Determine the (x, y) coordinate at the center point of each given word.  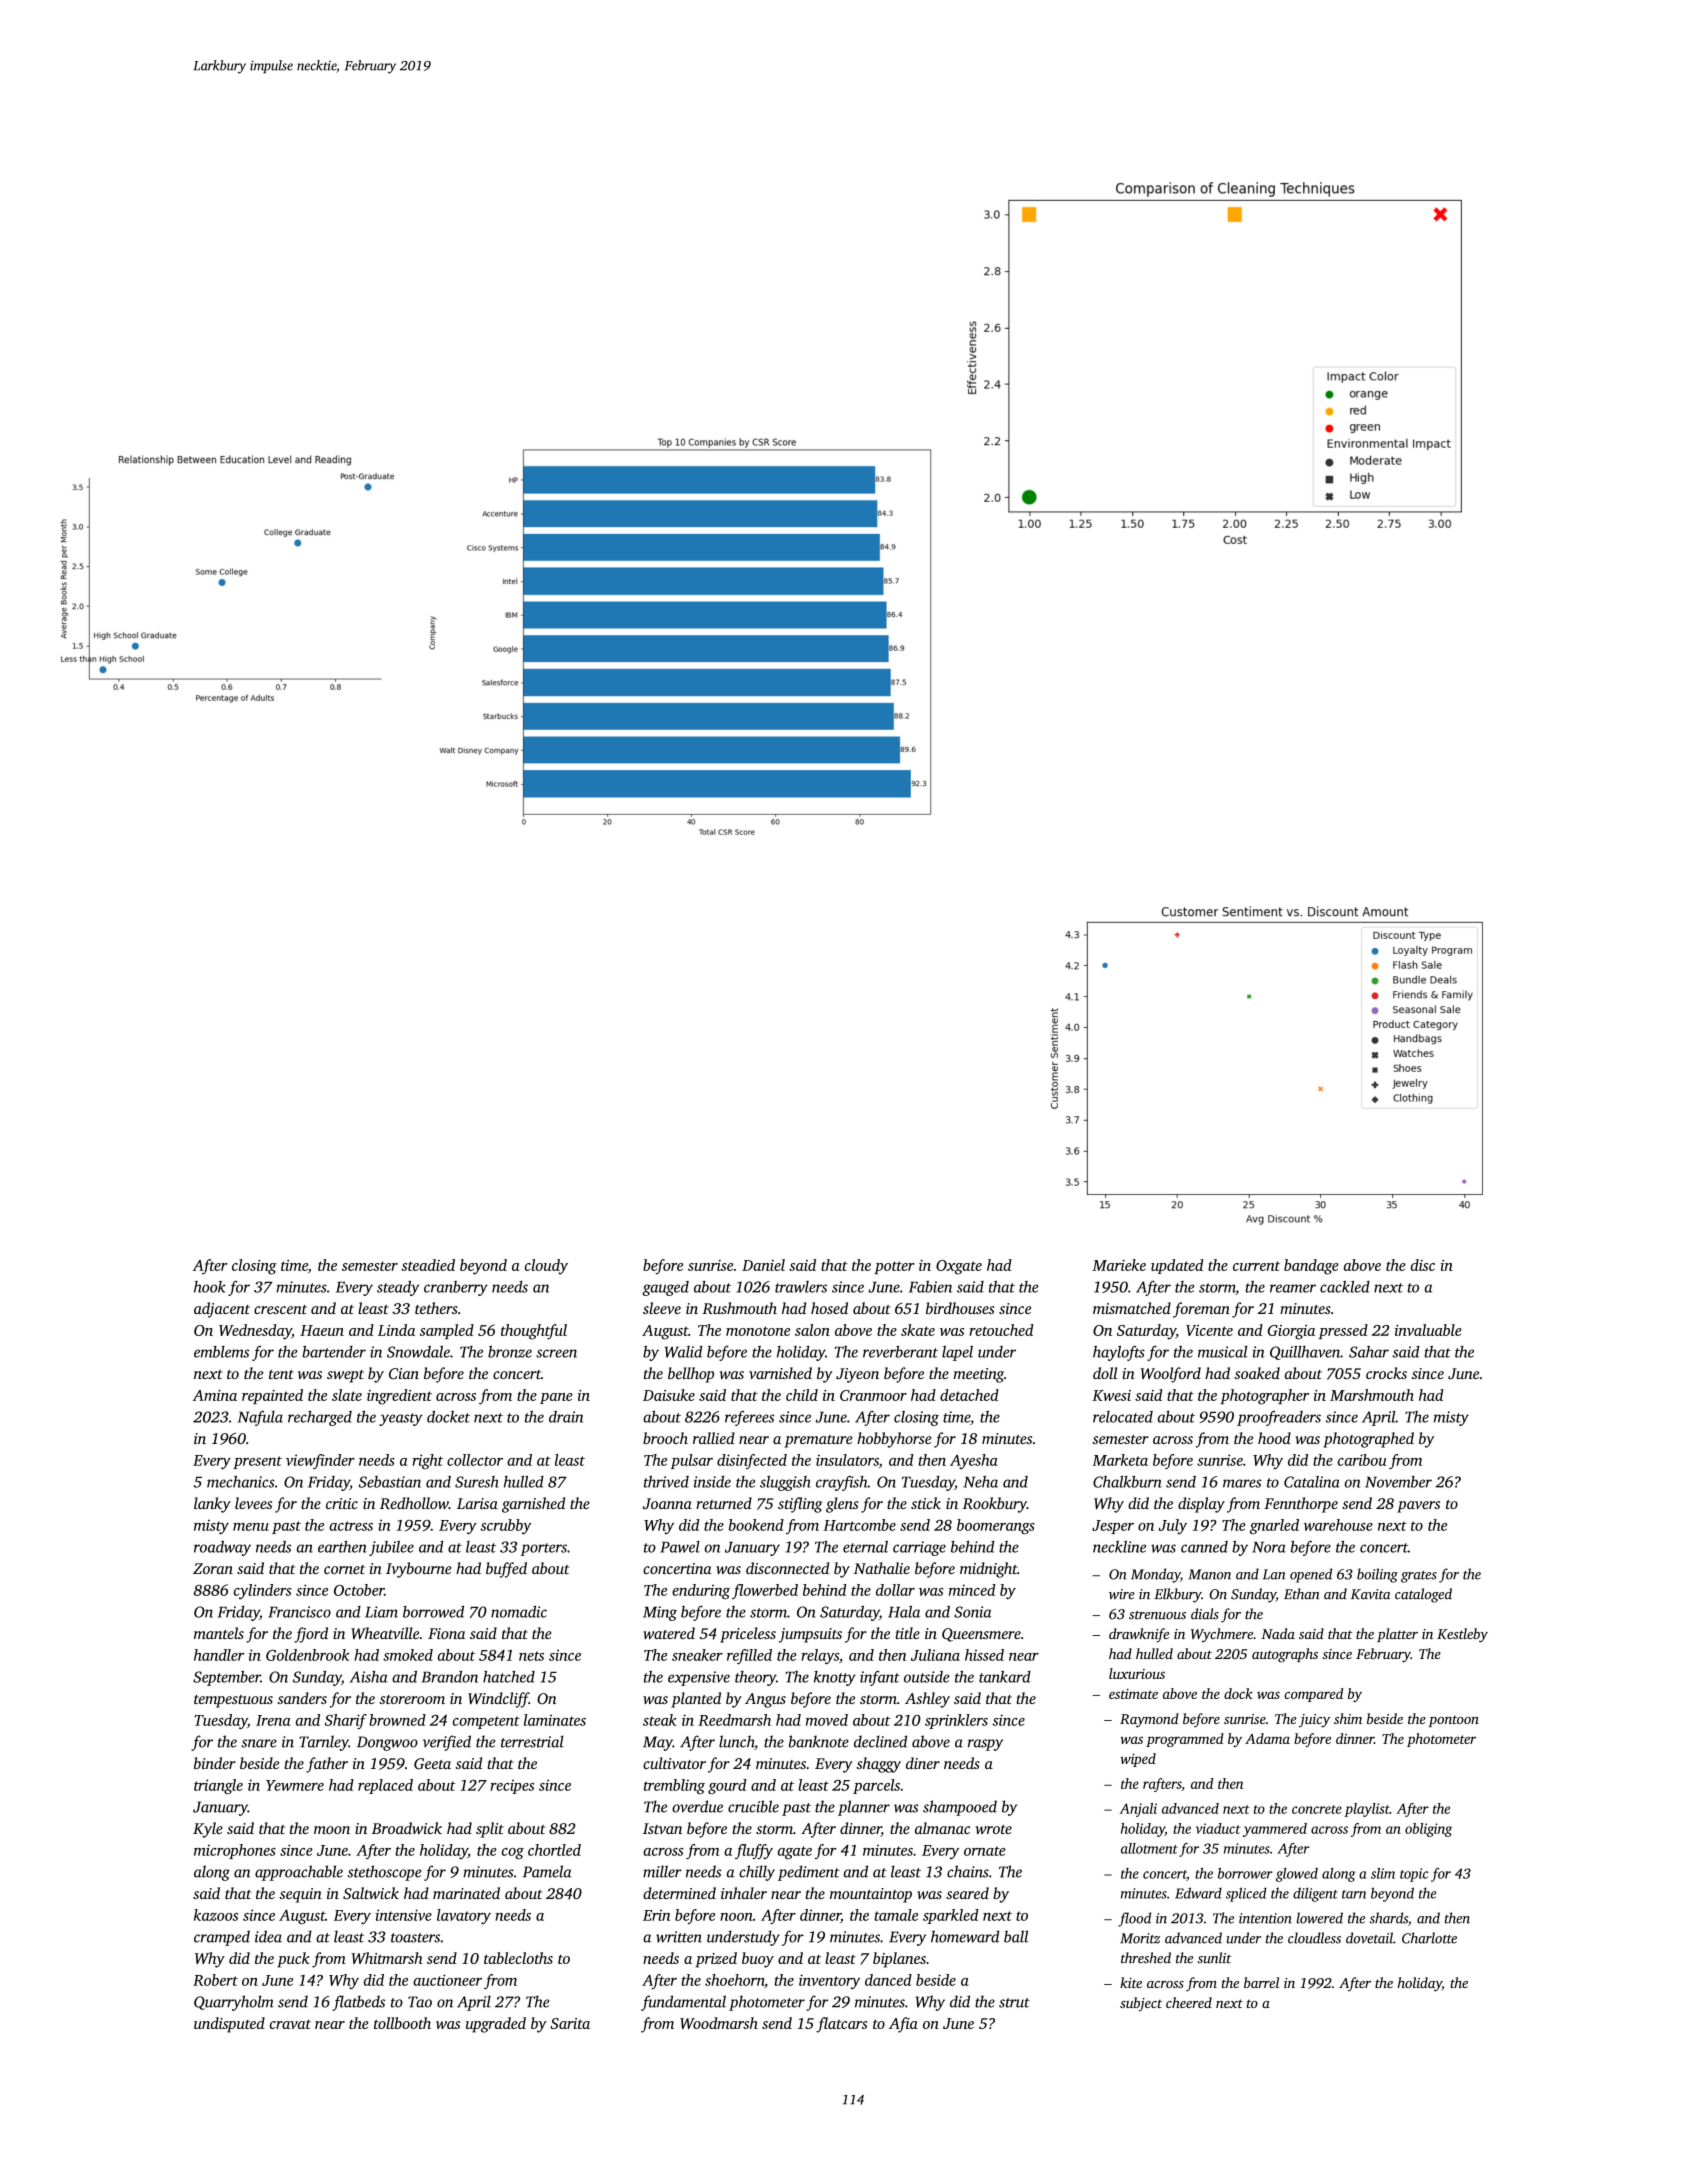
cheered (1189, 2002)
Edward (1198, 1893)
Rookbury (995, 1505)
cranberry (456, 1288)
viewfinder (320, 1461)
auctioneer (447, 1980)
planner (864, 1808)
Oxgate (959, 1267)
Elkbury (1177, 1595)
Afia (903, 2025)
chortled (554, 1850)
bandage (1311, 1267)
